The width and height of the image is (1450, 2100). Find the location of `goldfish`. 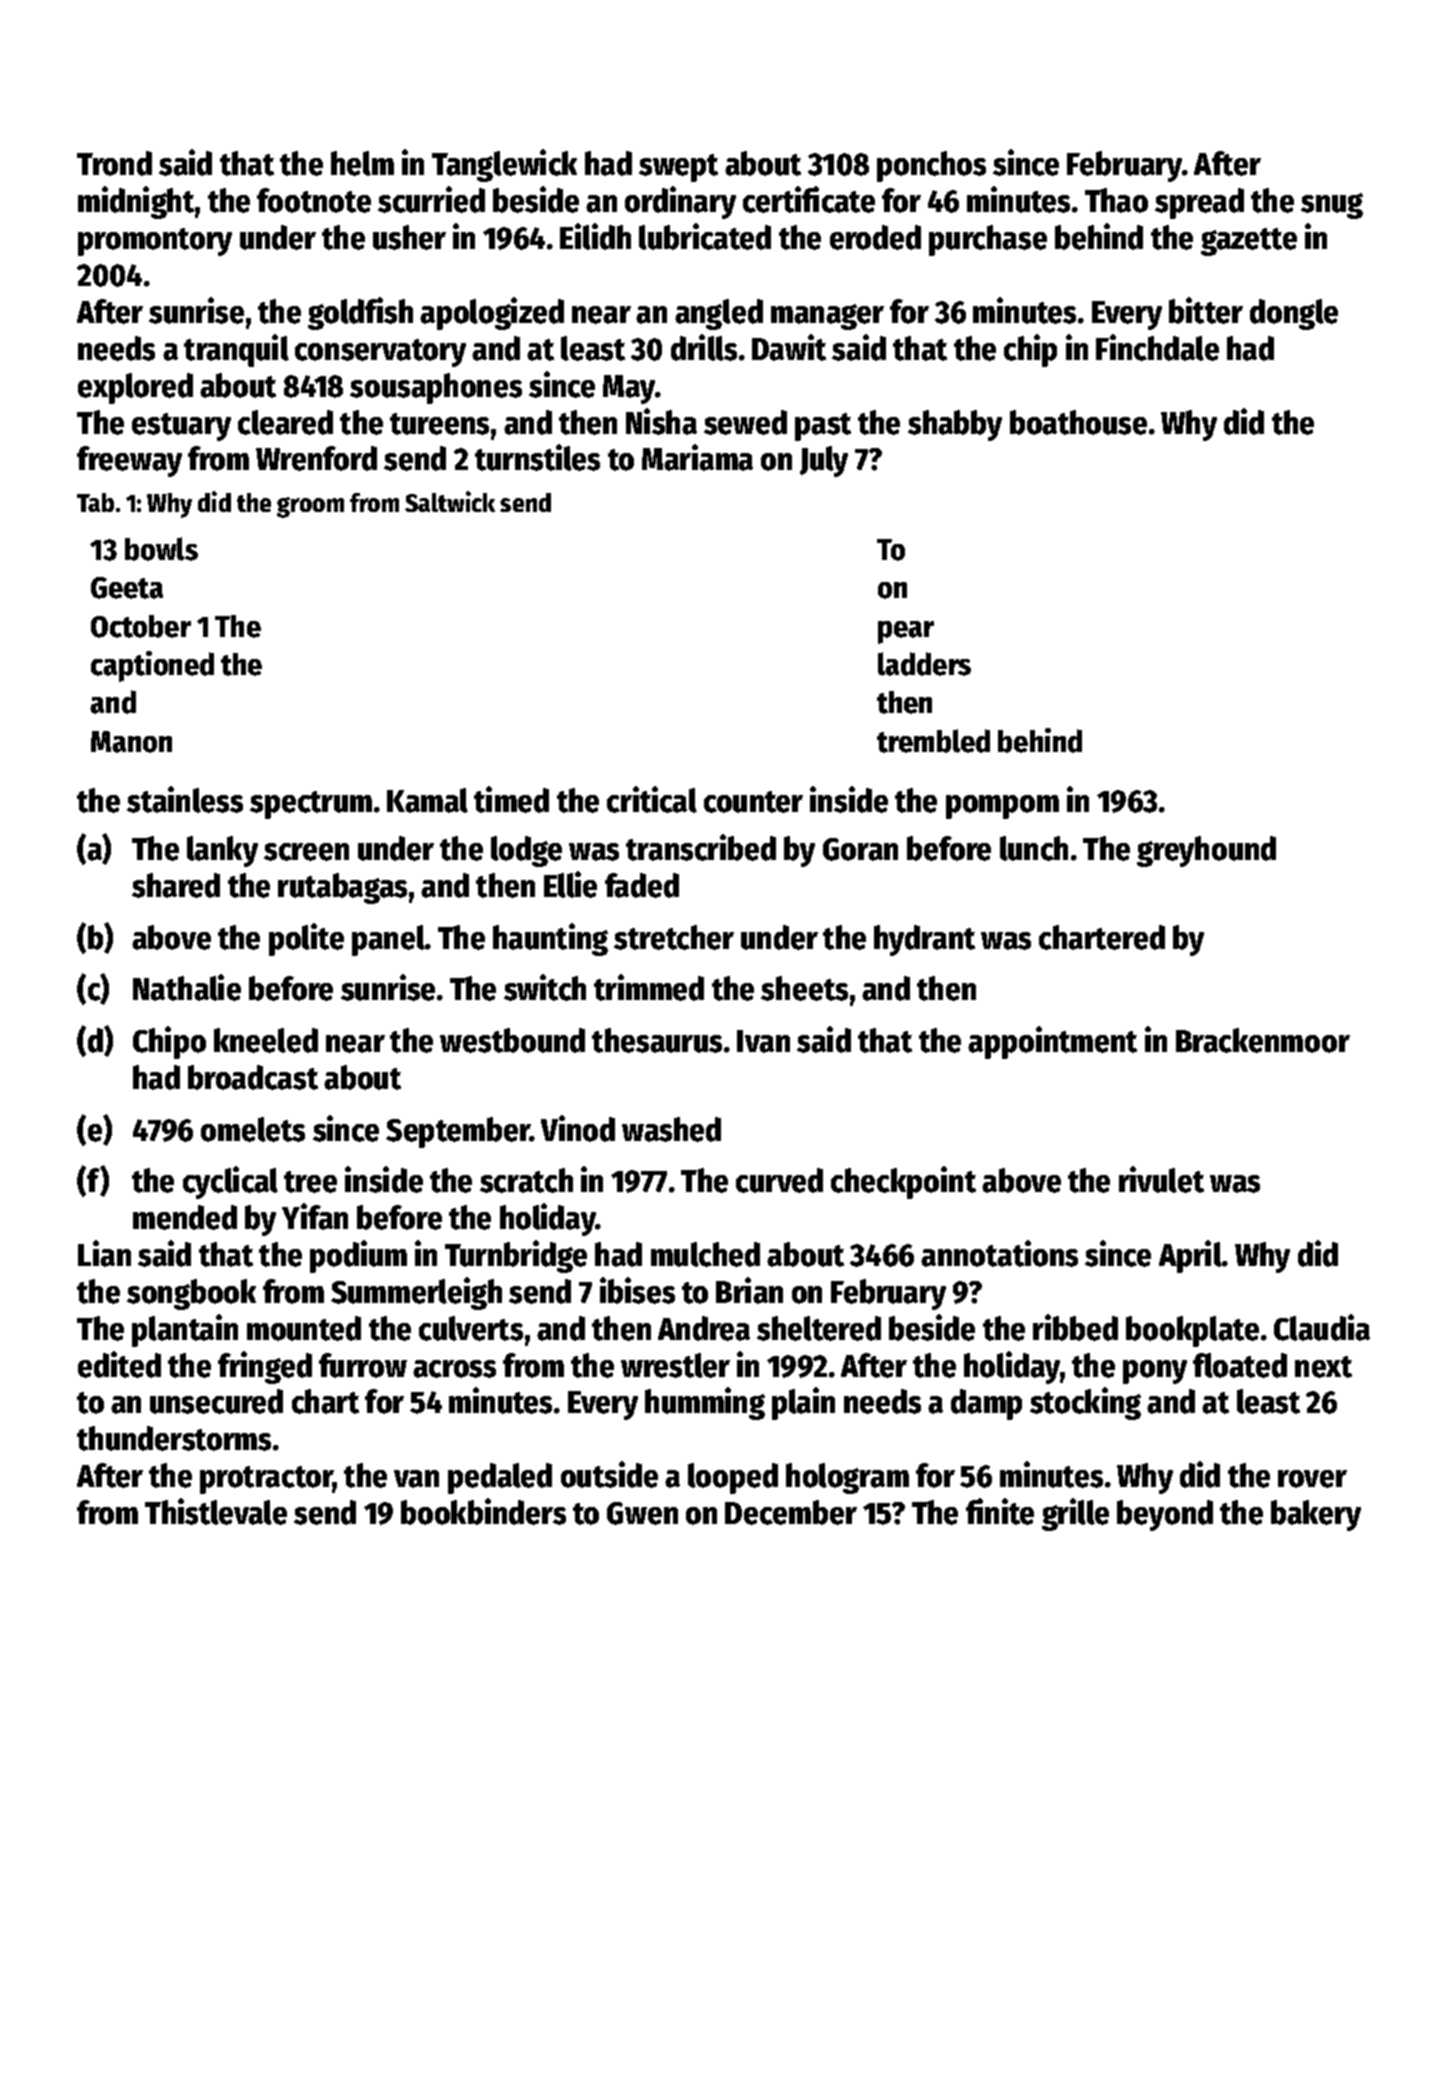

goldfish is located at coordinates (360, 313).
